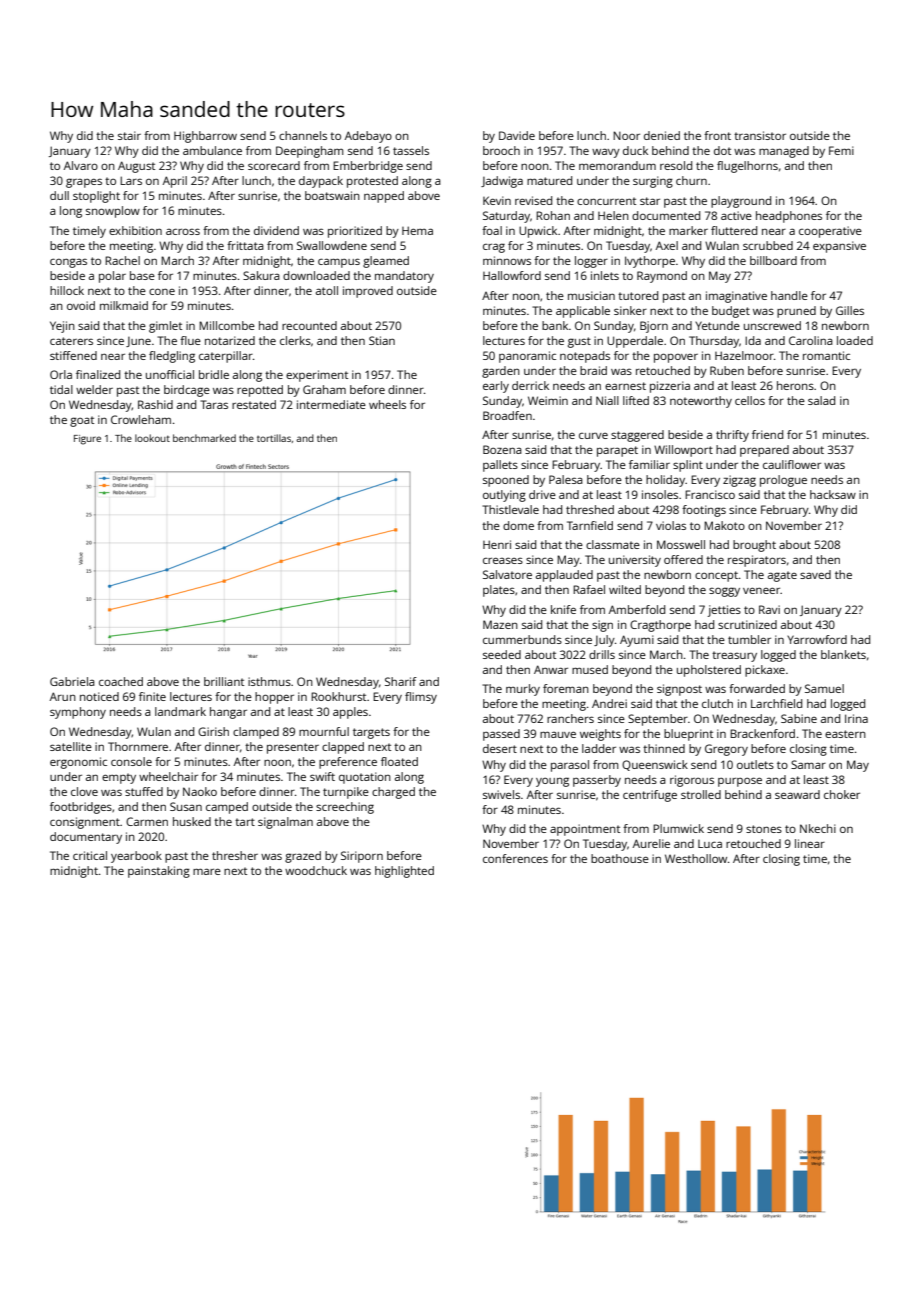 This image has height=1308, width=924. What do you see at coordinates (152, 696) in the image?
I see `finite` at bounding box center [152, 696].
